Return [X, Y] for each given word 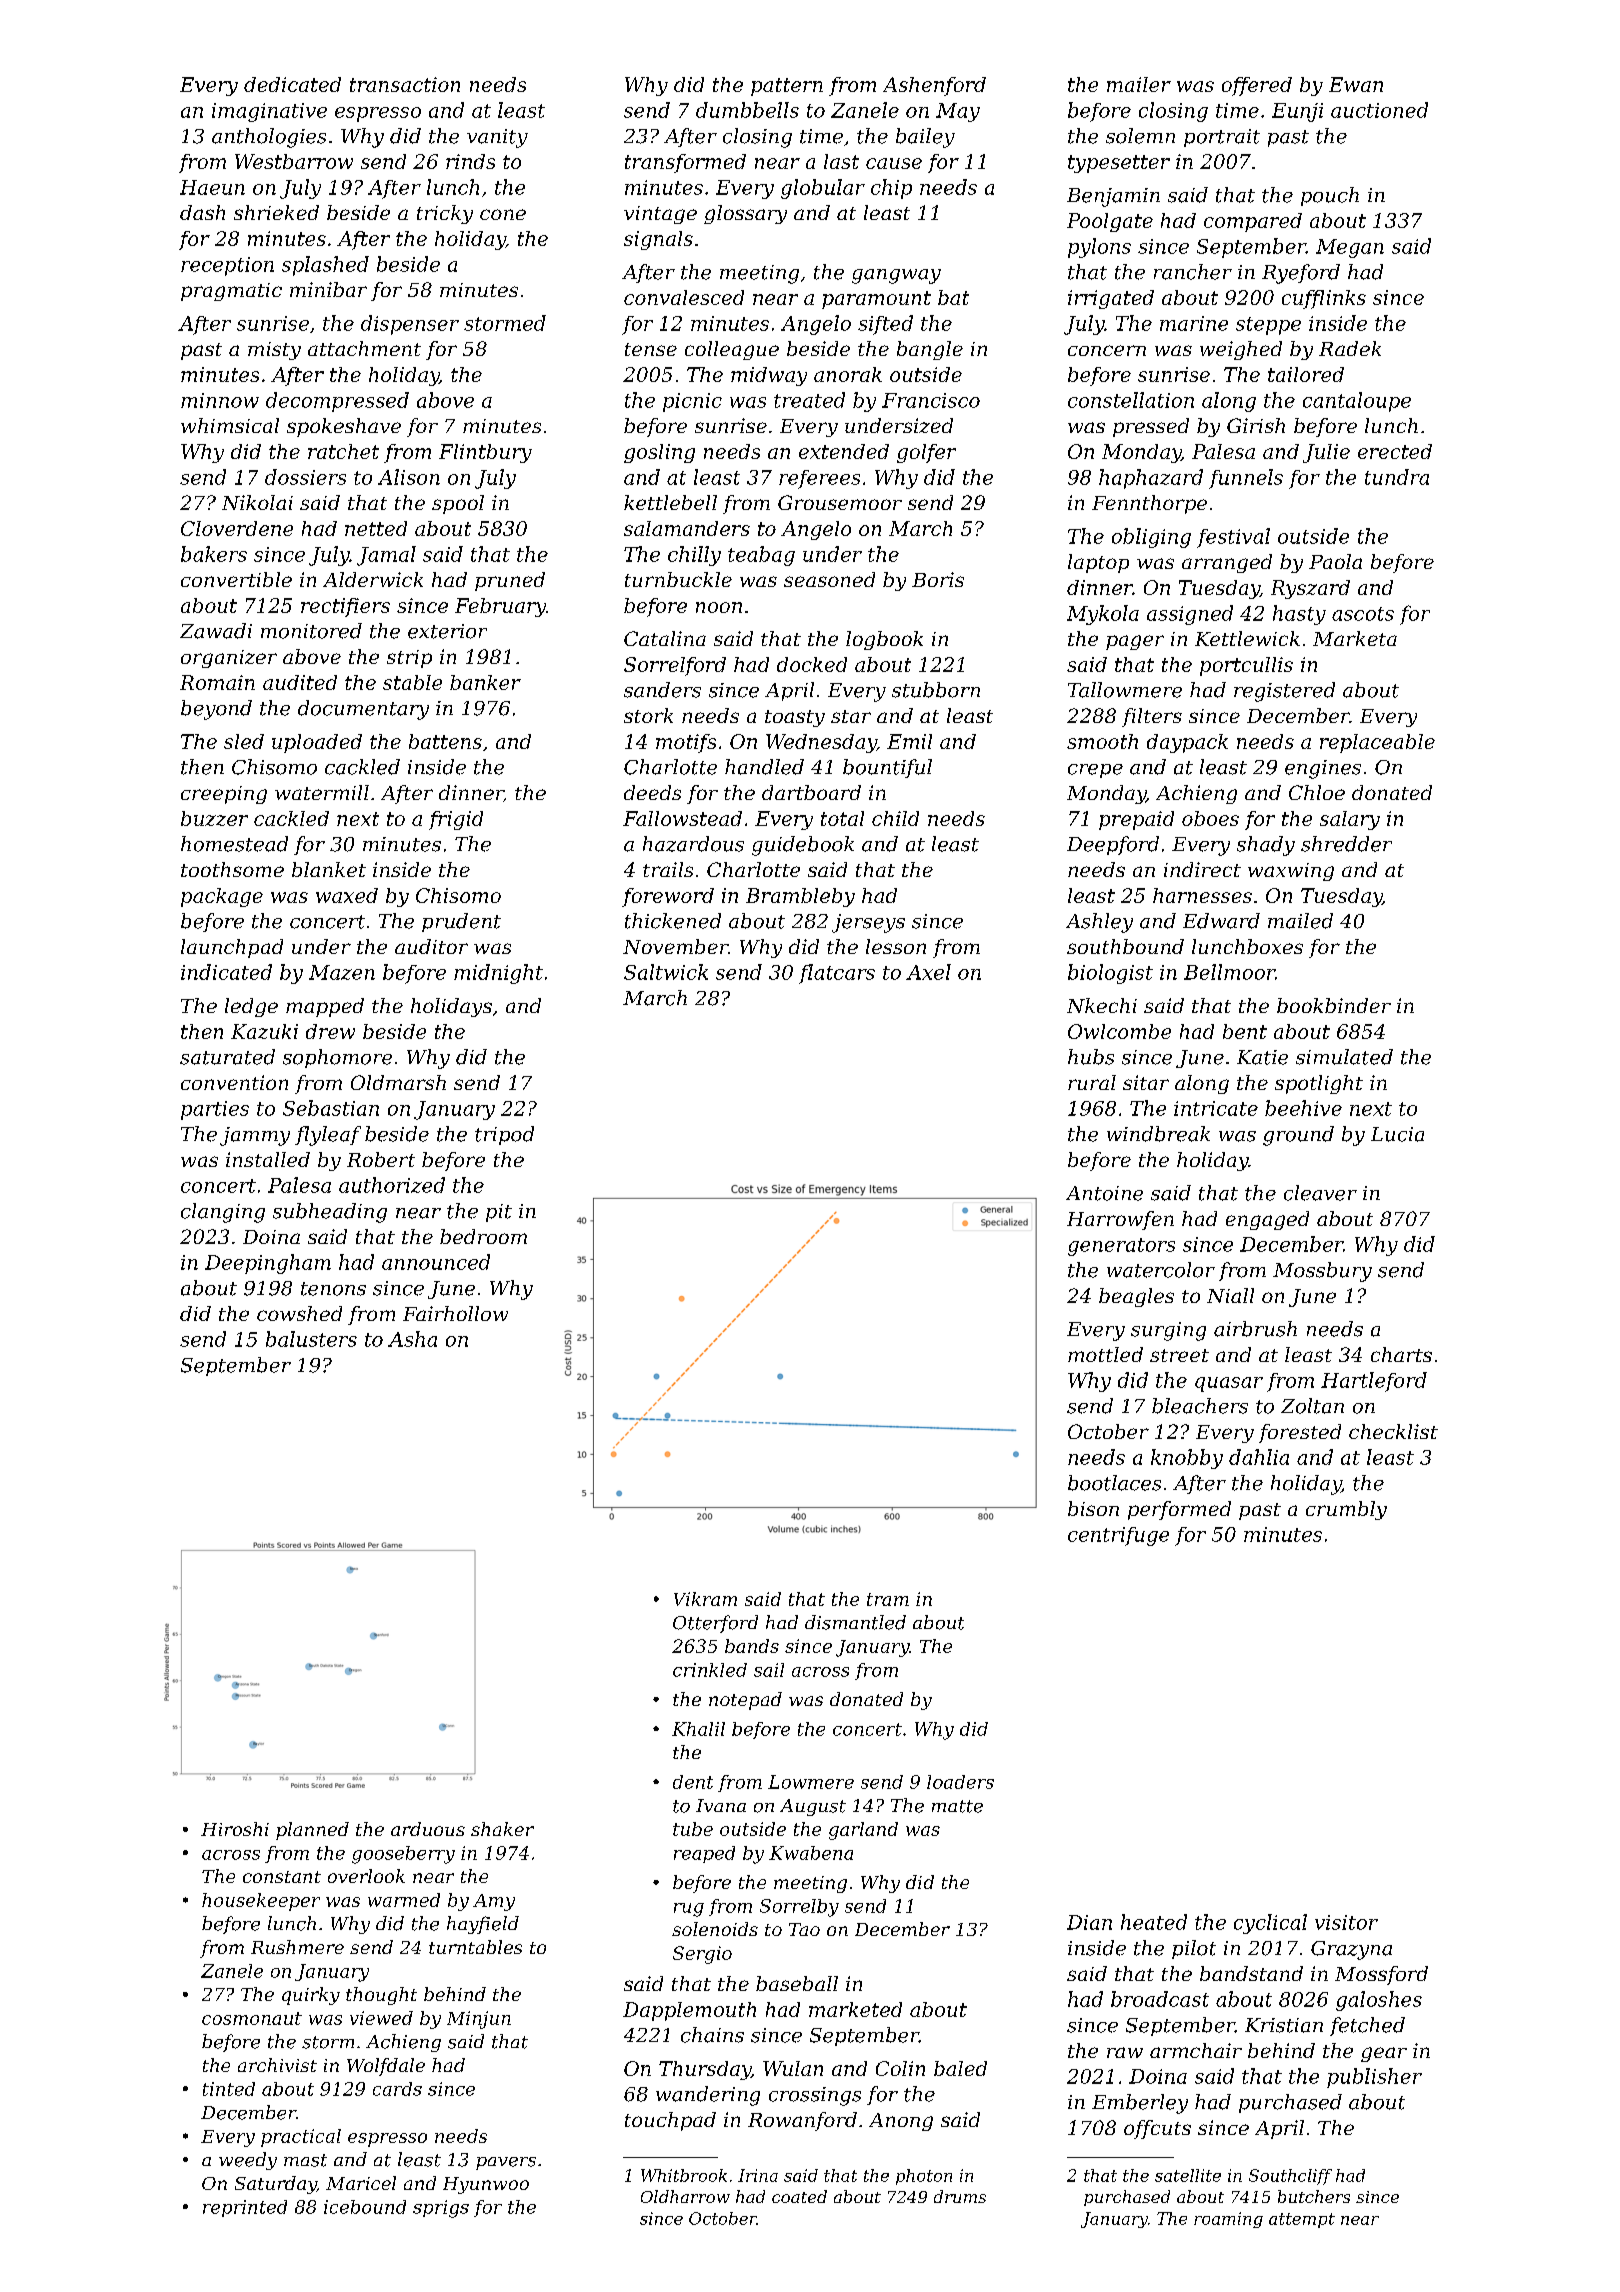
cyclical [1270, 1924]
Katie [1262, 1057]
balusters [311, 1339]
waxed [347, 895]
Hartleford [1374, 1382]
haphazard [1151, 479]
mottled [1105, 1354]
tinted [229, 2089]
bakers [214, 554]
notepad [745, 1701]
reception [227, 266]
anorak [848, 374]
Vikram [705, 1599]
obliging [1151, 538]
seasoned [829, 579]
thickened [673, 921]
